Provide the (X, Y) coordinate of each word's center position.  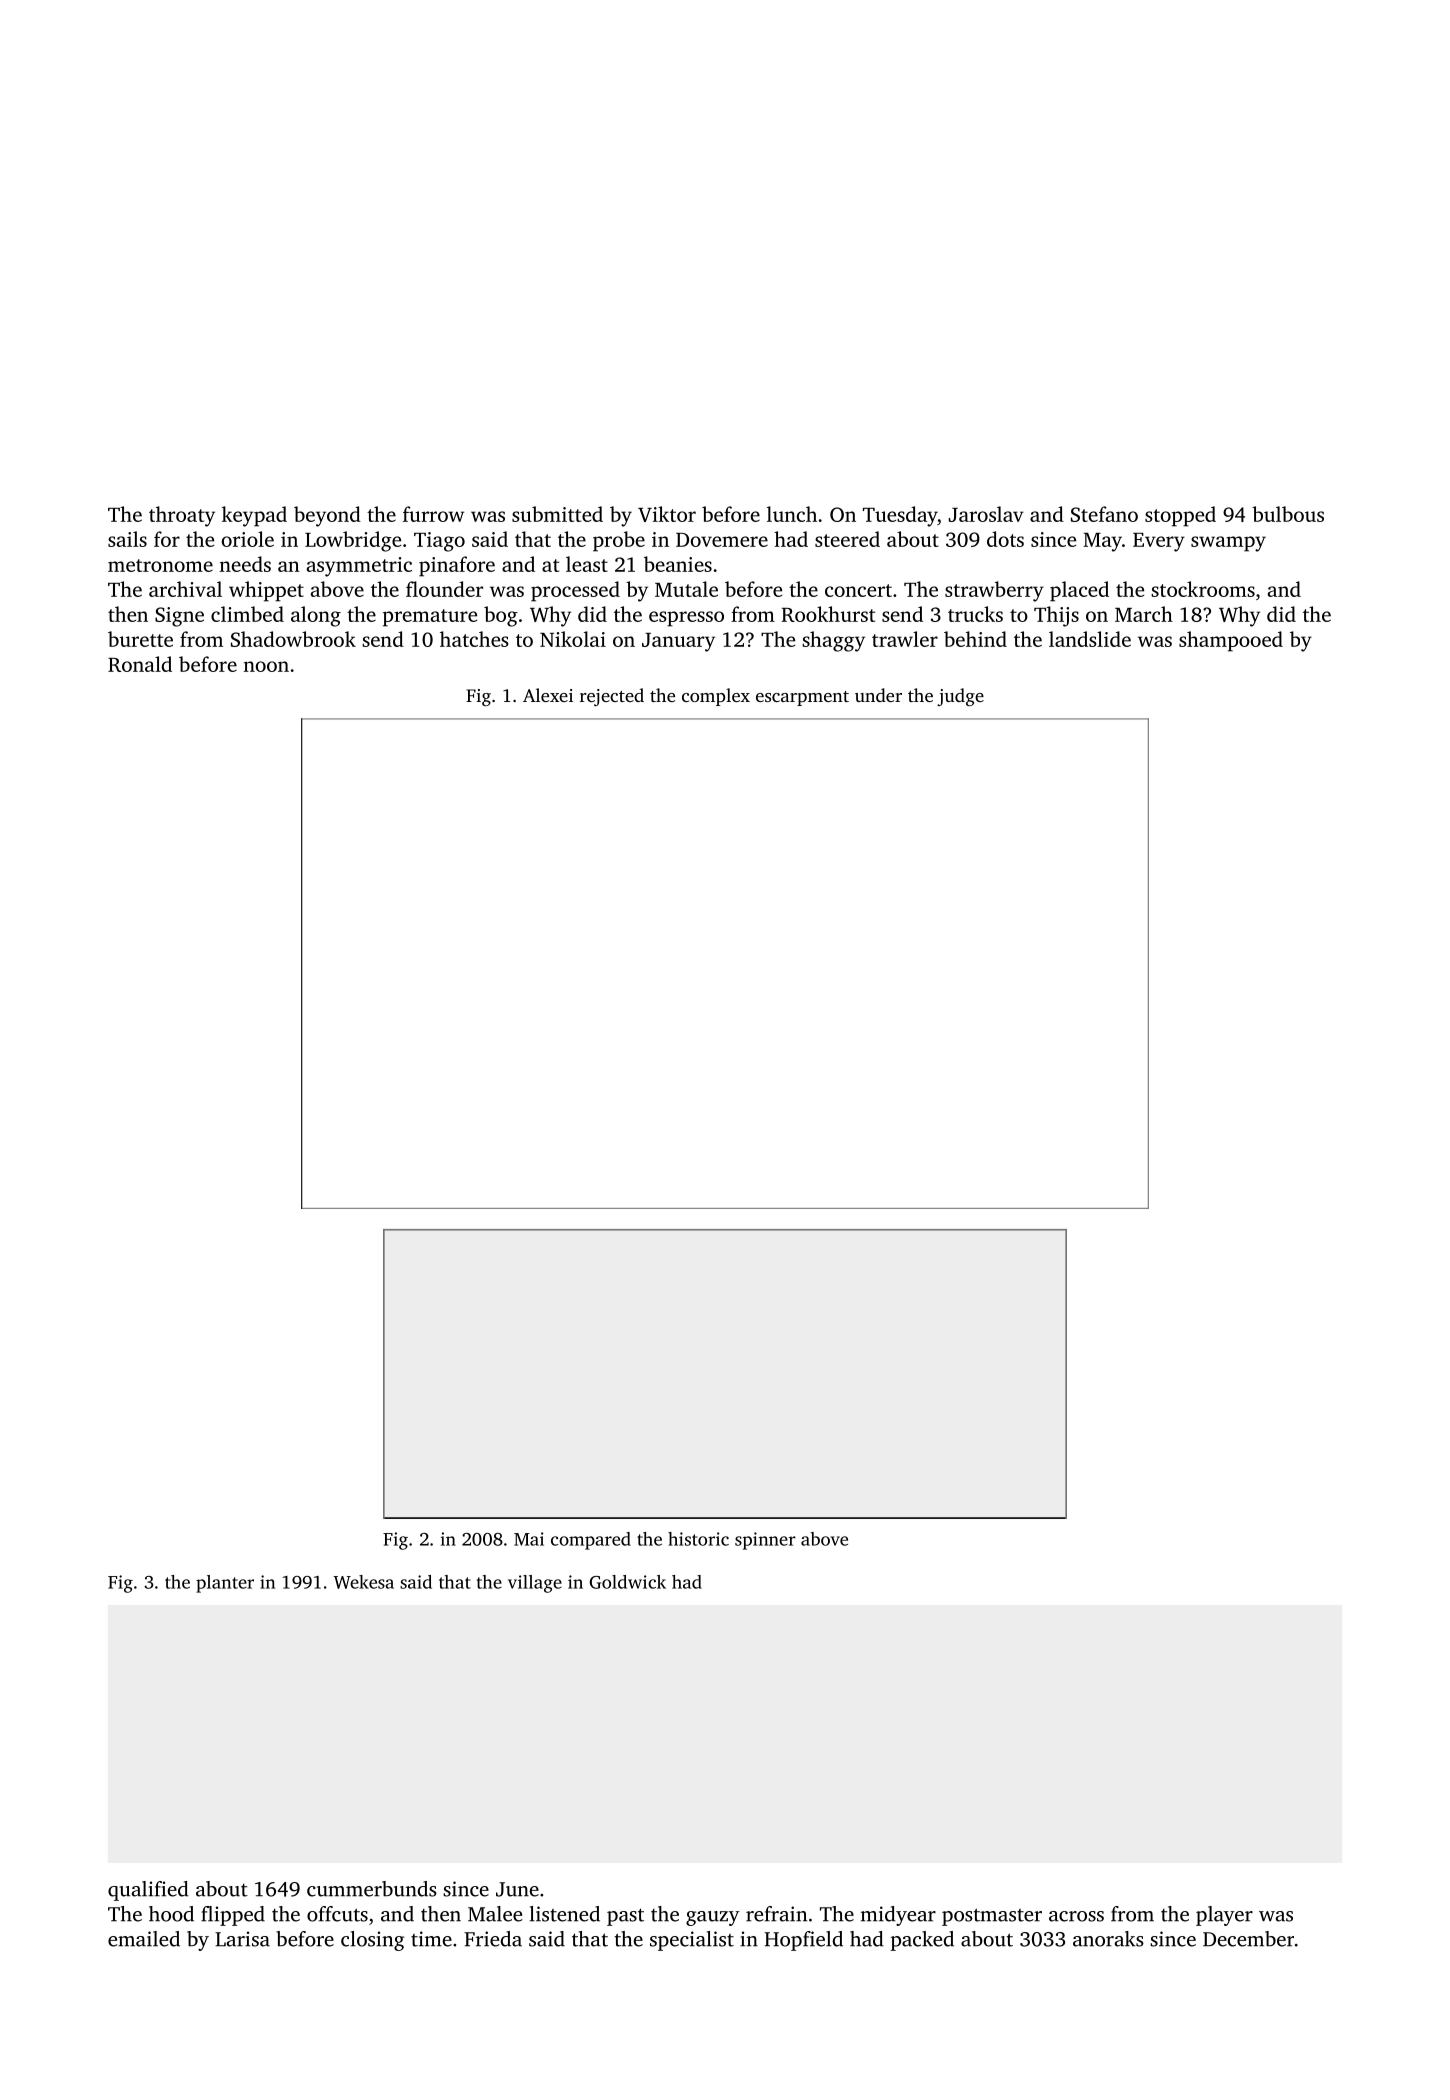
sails (127, 539)
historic (698, 1539)
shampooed (1231, 641)
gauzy (713, 1918)
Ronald (140, 664)
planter (225, 1584)
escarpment (802, 698)
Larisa (242, 1939)
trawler (905, 639)
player (1224, 1916)
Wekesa (363, 1582)
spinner (765, 1541)
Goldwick (627, 1582)
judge (960, 697)
